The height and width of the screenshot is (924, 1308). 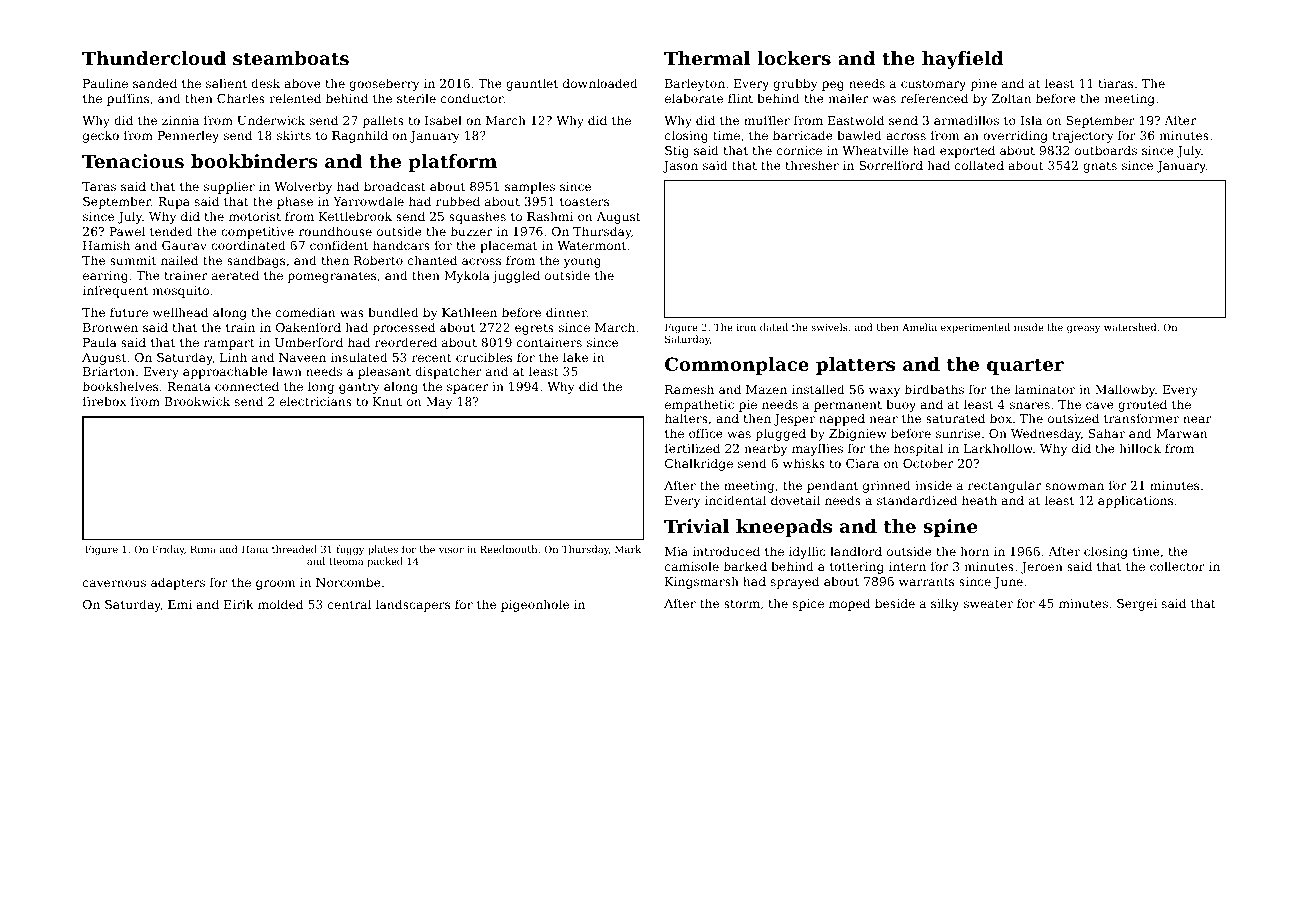 I want to click on young, so click(x=582, y=263).
